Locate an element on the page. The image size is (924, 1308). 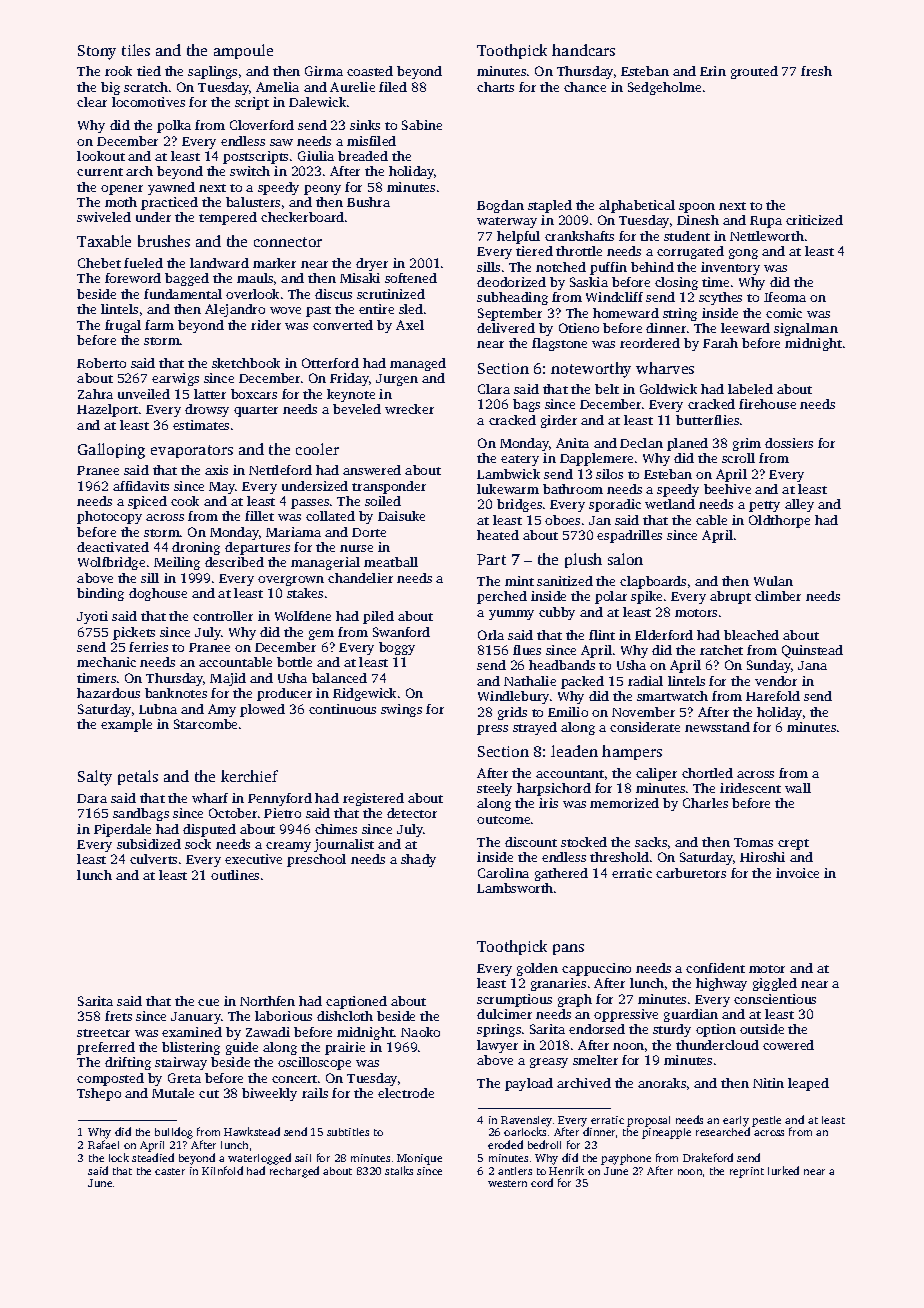
locomotives is located at coordinates (148, 102).
